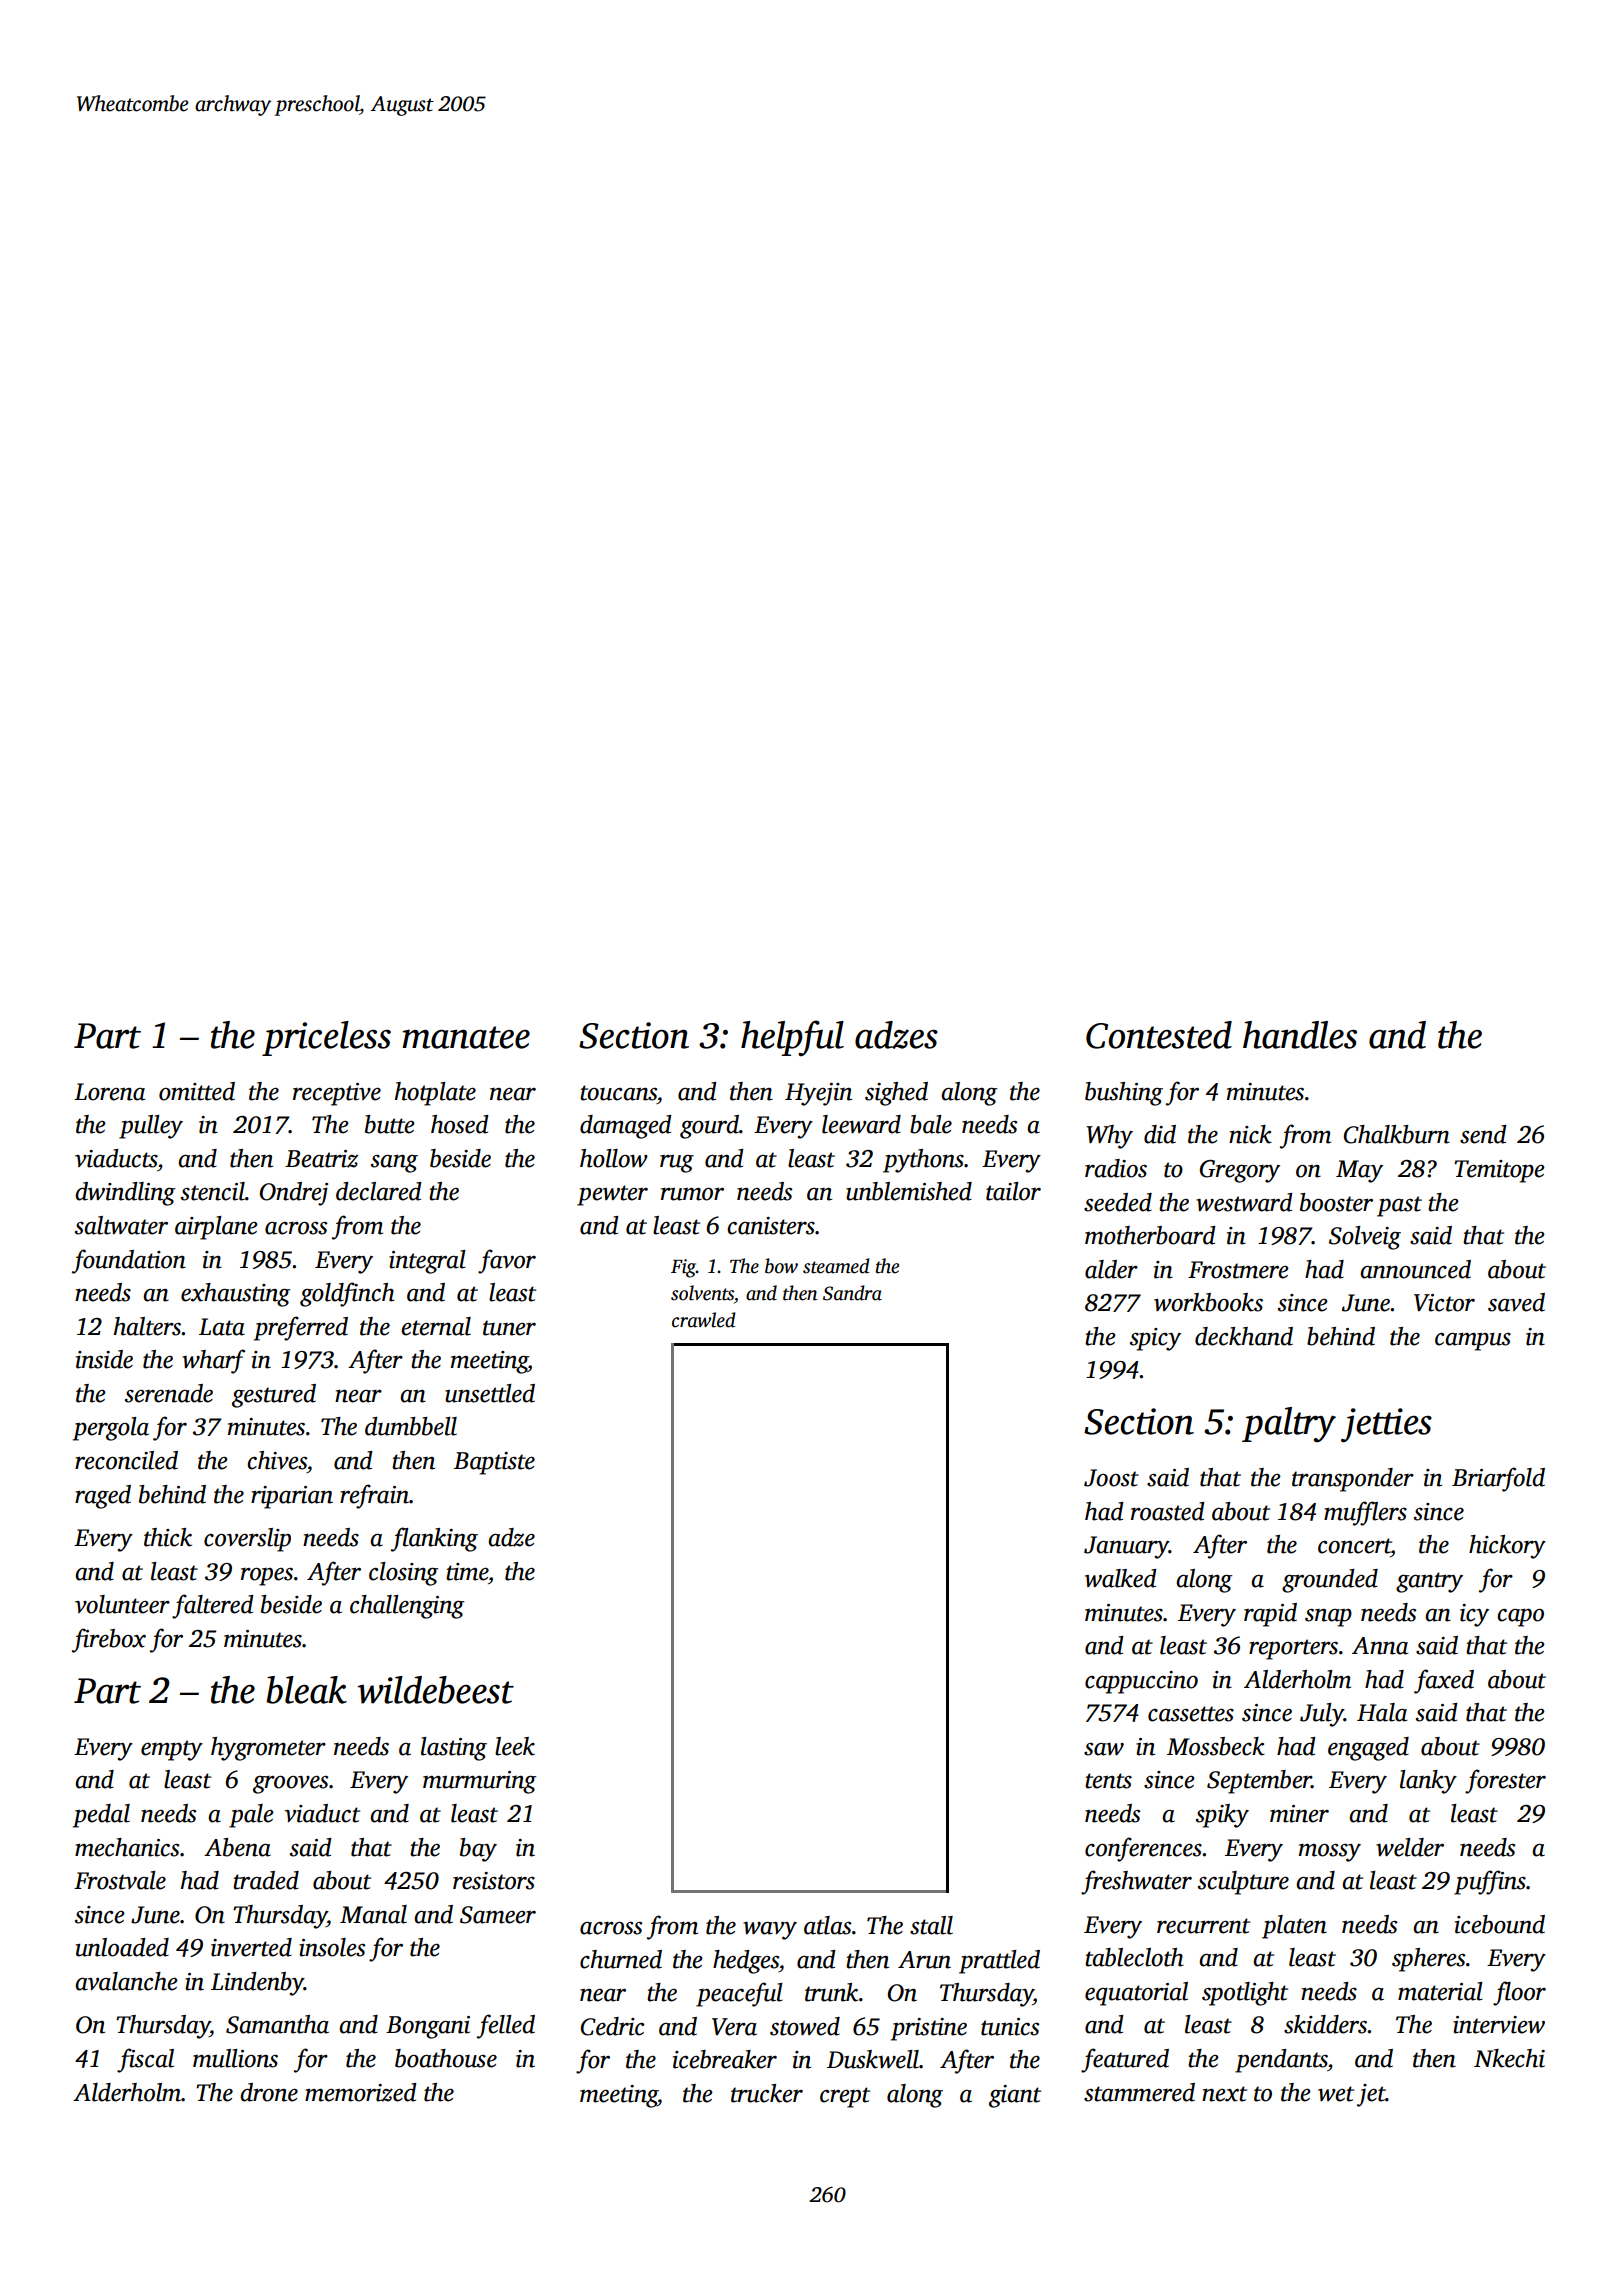 The width and height of the screenshot is (1620, 2292). I want to click on chives, so click(277, 1460).
